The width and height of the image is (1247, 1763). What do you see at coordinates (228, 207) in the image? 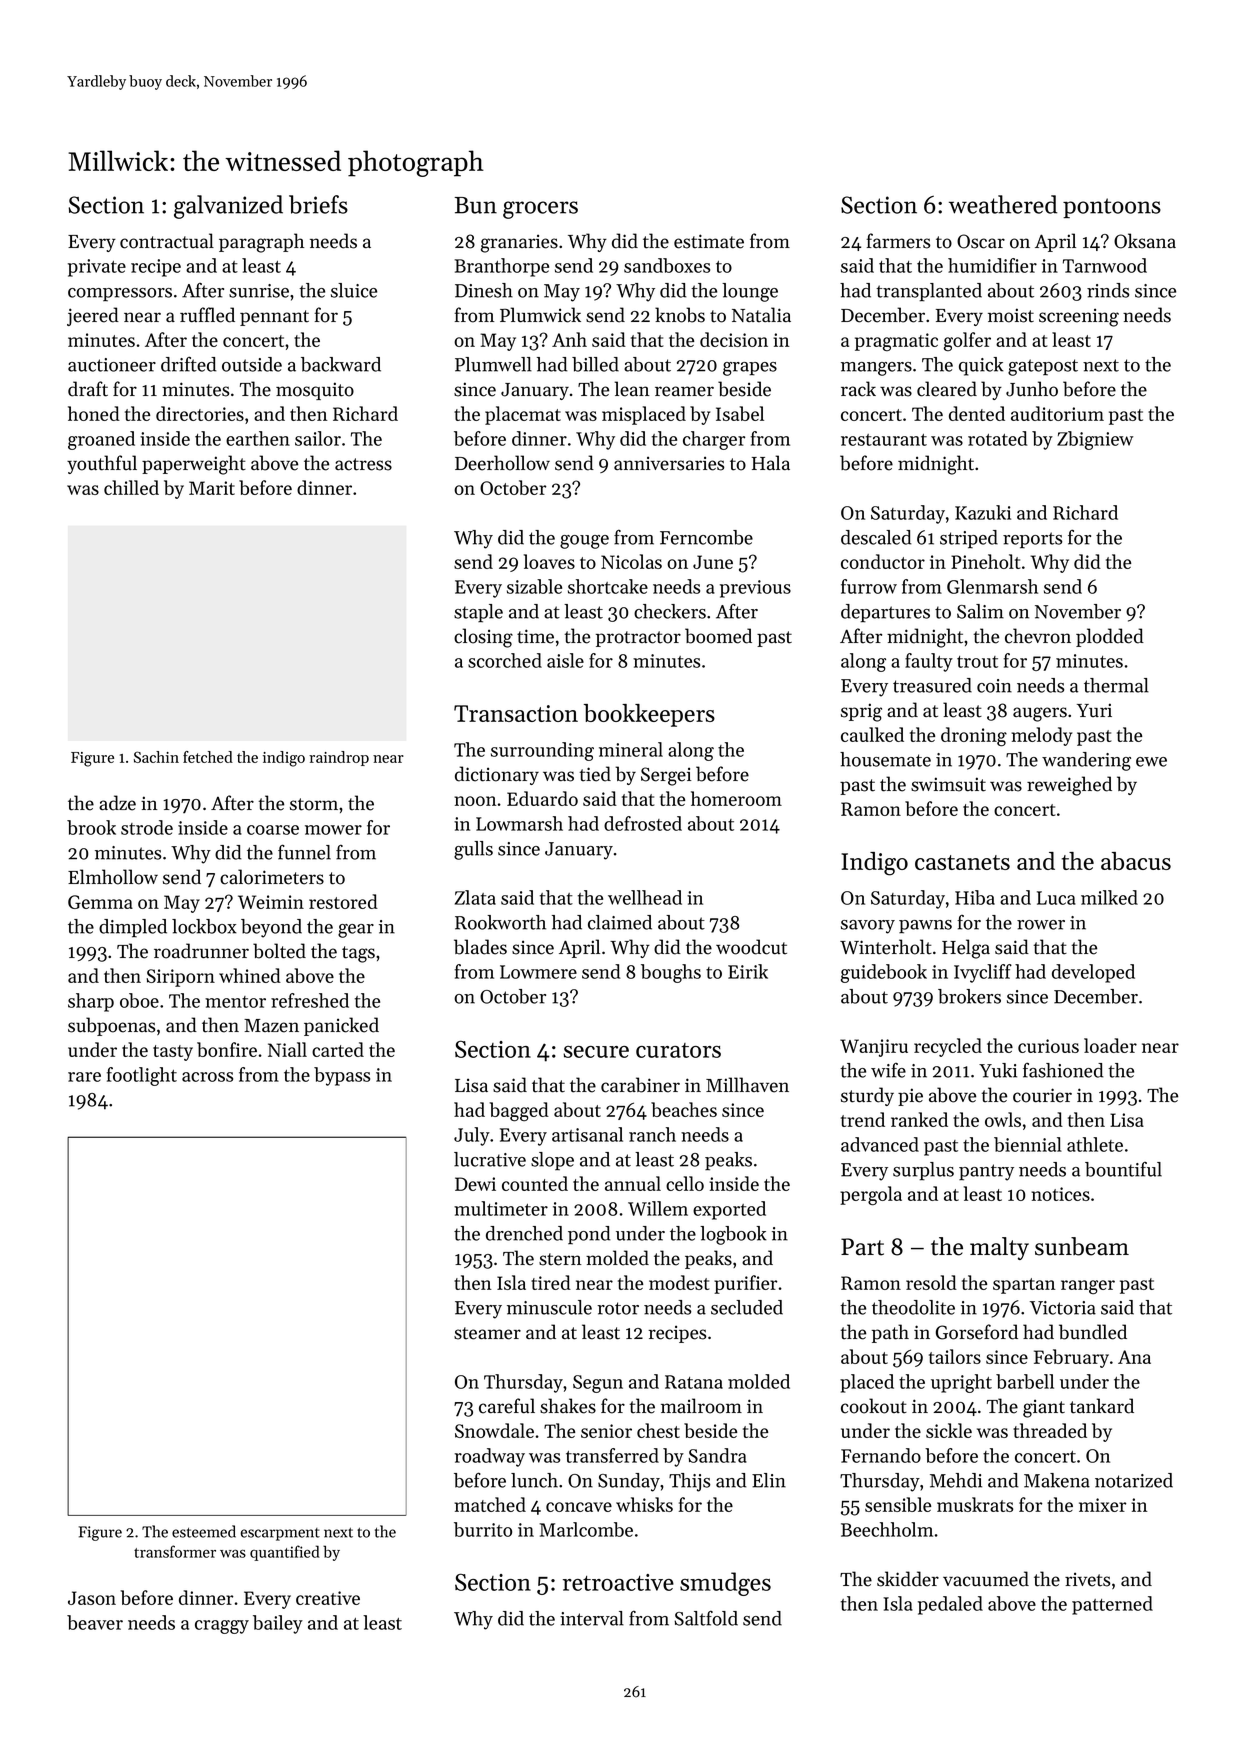
I see `galvanized` at bounding box center [228, 207].
